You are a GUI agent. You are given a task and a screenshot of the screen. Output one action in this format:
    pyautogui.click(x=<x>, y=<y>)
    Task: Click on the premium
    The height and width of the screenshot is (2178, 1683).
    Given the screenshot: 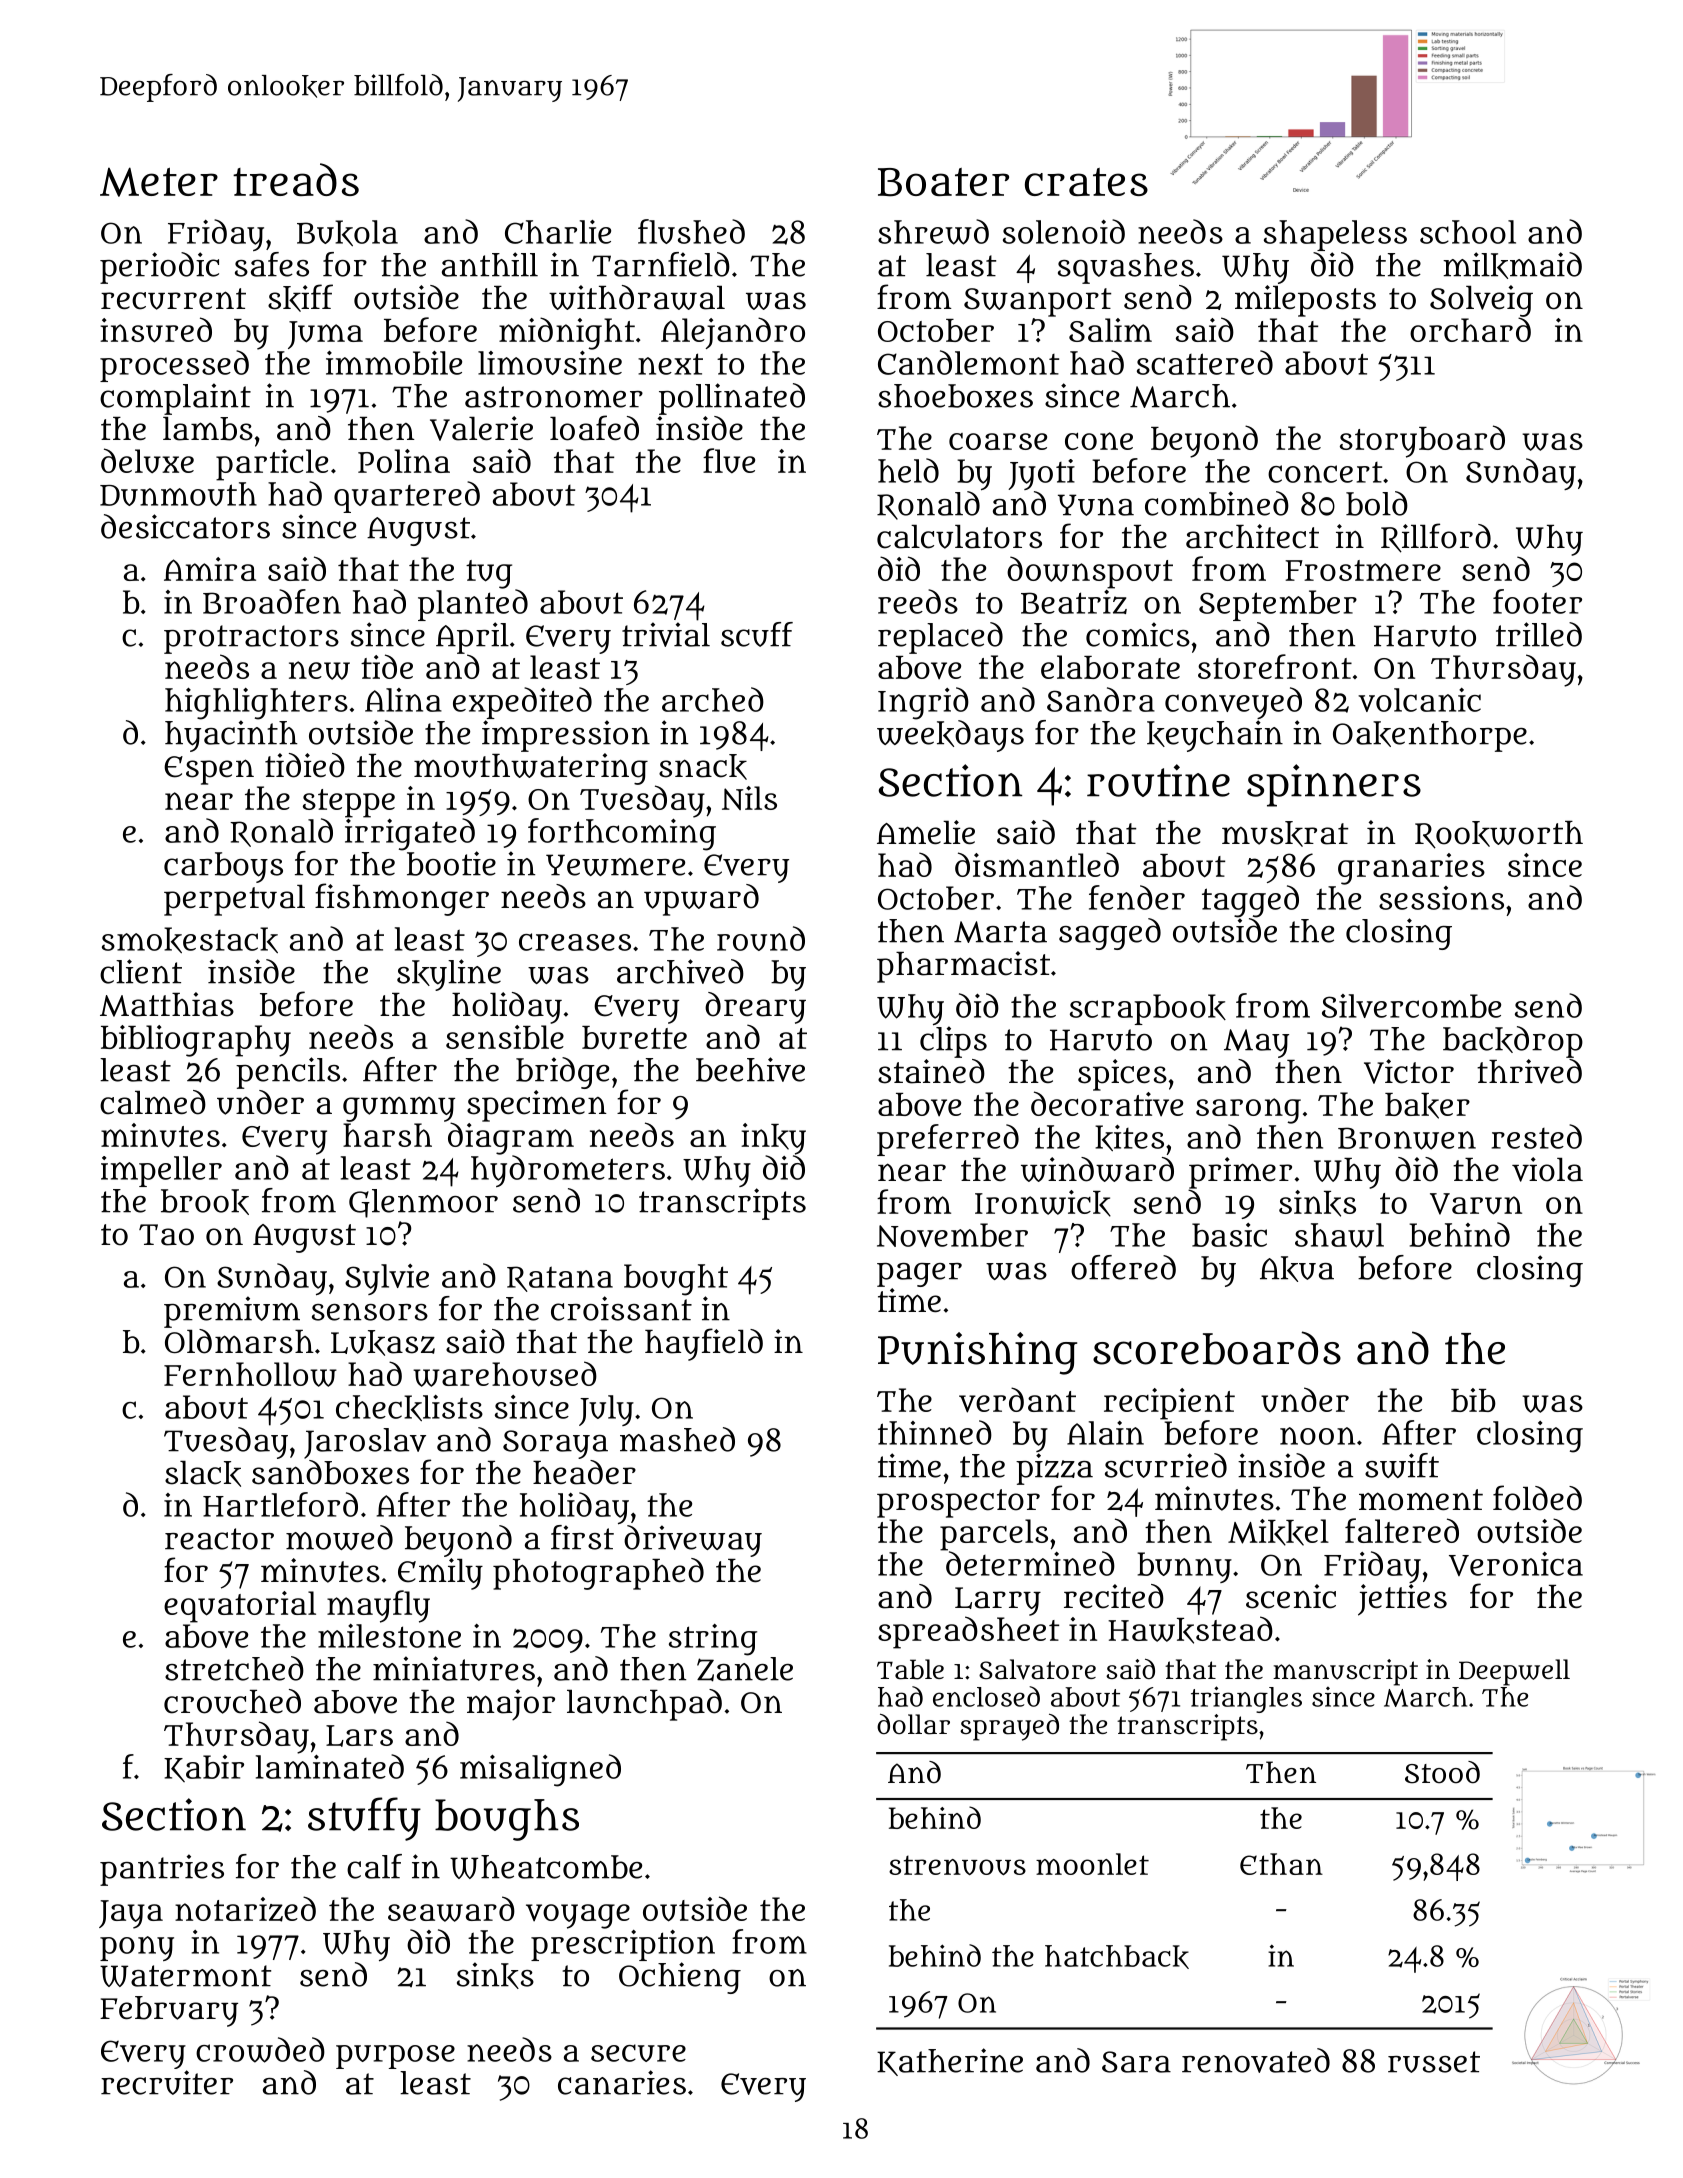 What is the action you would take?
    pyautogui.click(x=232, y=1312)
